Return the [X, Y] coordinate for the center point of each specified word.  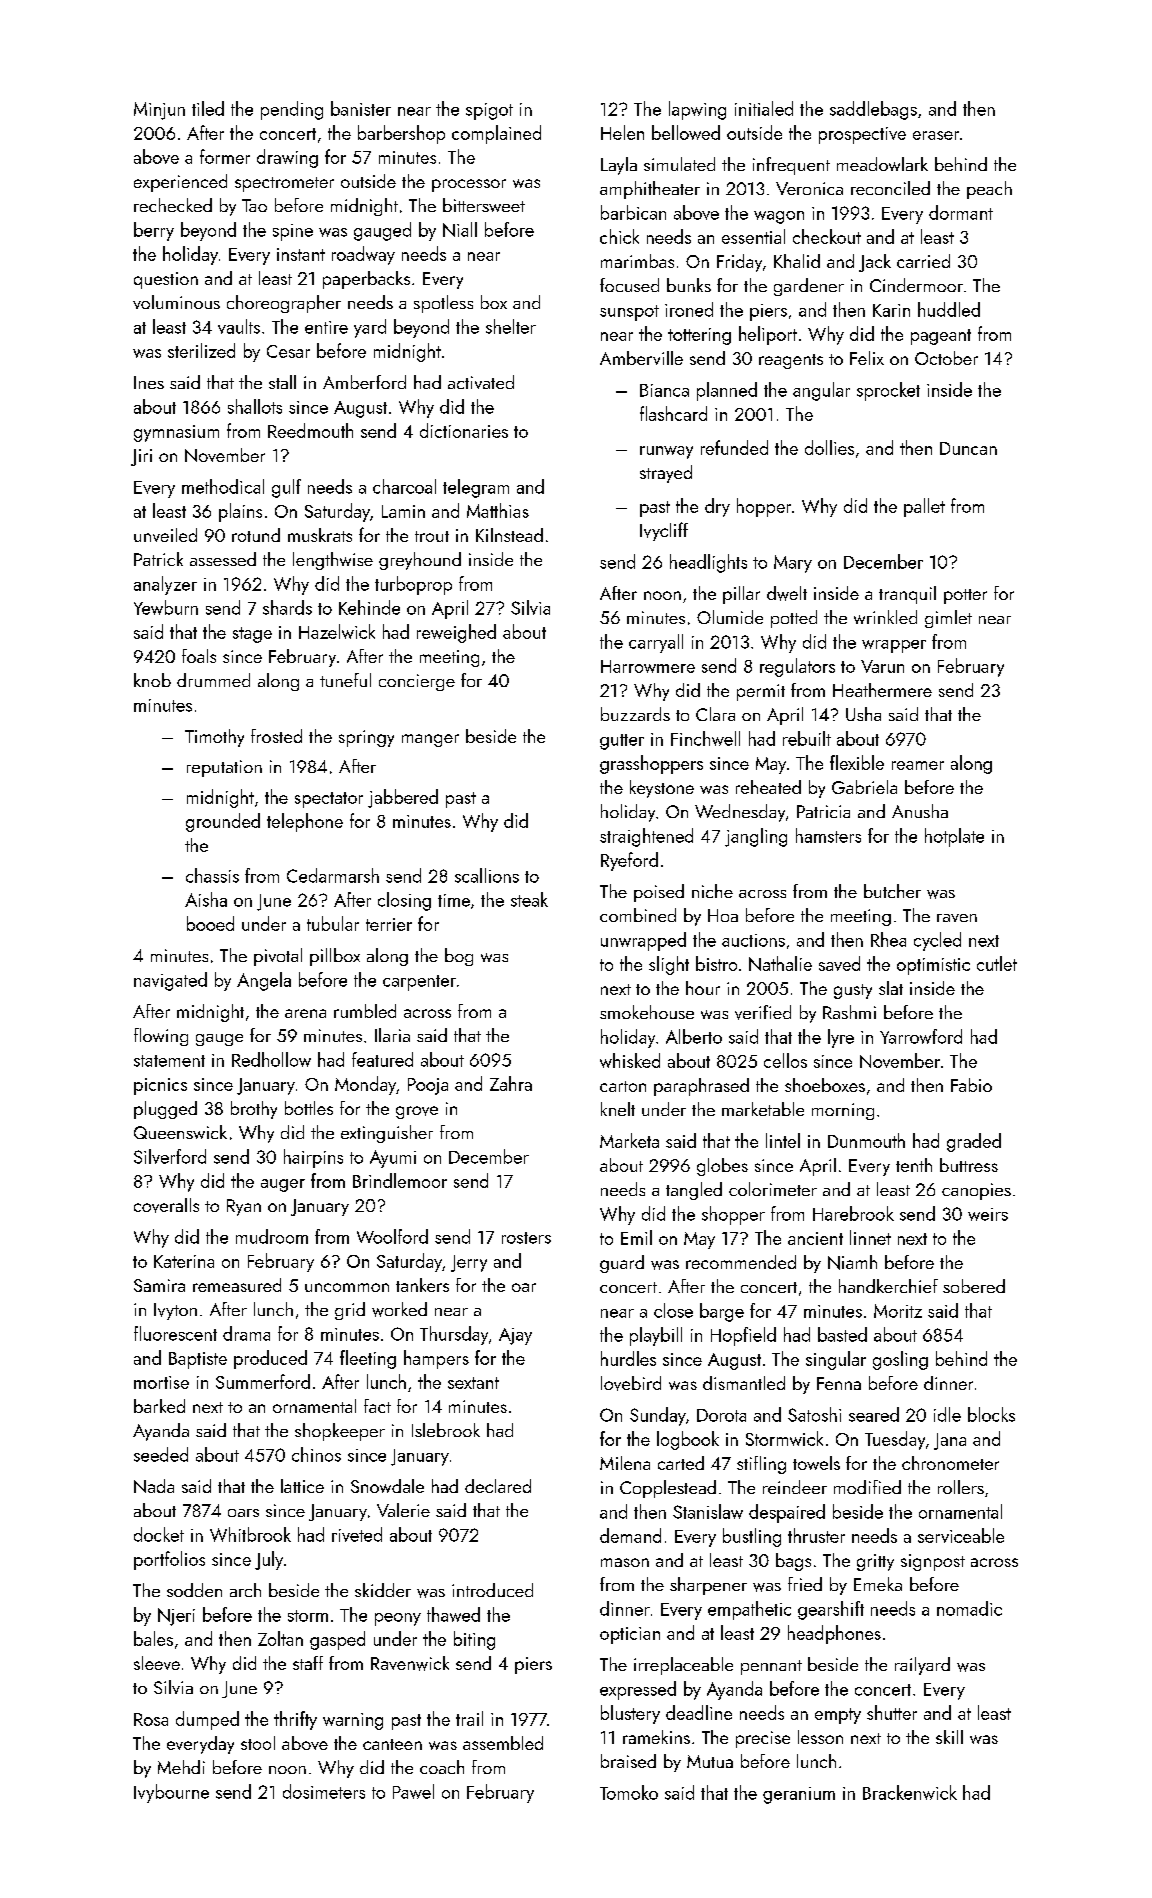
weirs [988, 1214]
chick [619, 236]
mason [625, 1562]
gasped [337, 1640]
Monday [365, 1085]
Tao [254, 205]
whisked [630, 1060]
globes [722, 1167]
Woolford [392, 1236]
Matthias [498, 510]
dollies [829, 447]
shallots [255, 406]
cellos [785, 1060]
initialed [764, 108]
